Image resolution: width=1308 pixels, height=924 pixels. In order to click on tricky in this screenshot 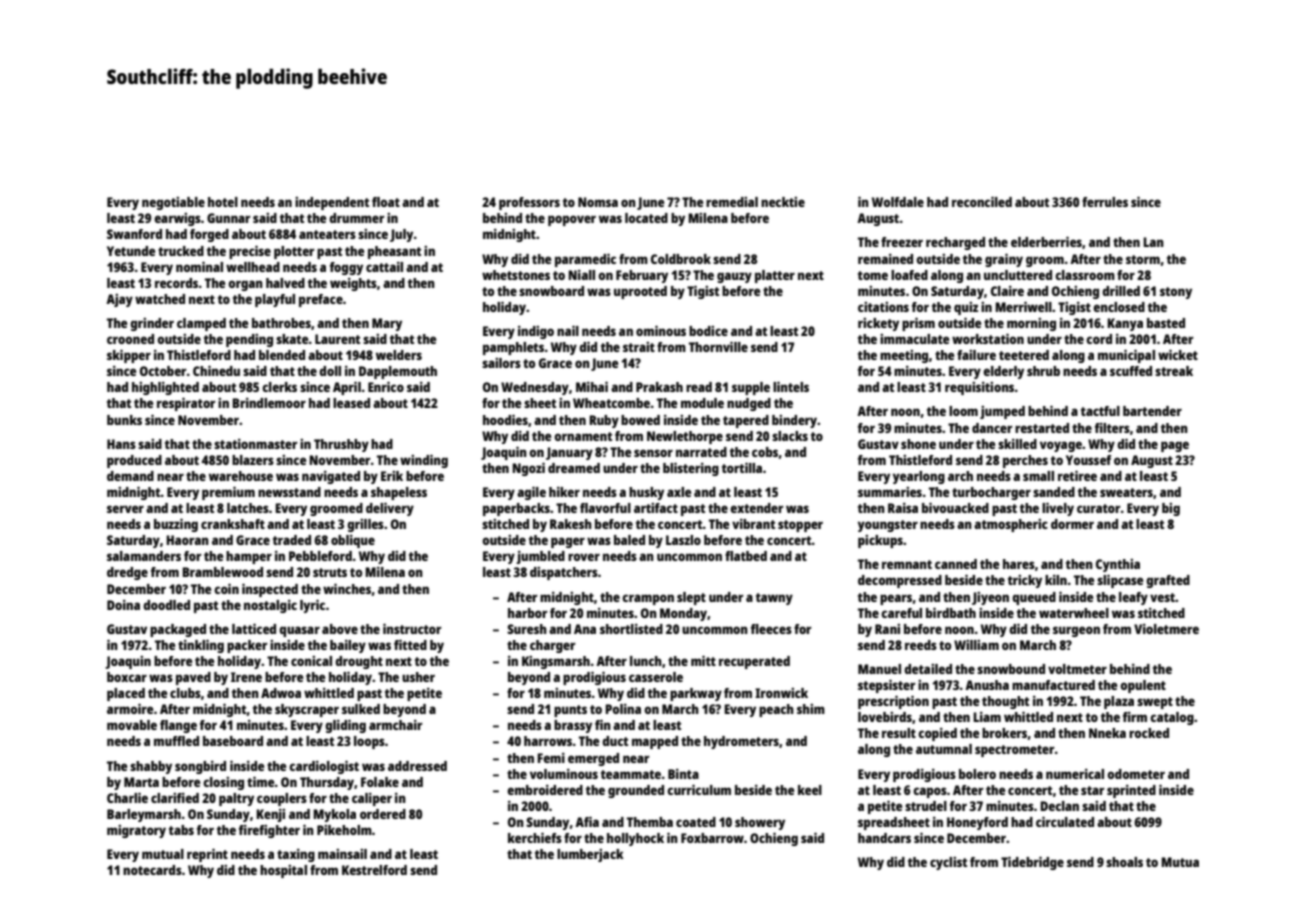, I will do `click(1025, 581)`.
